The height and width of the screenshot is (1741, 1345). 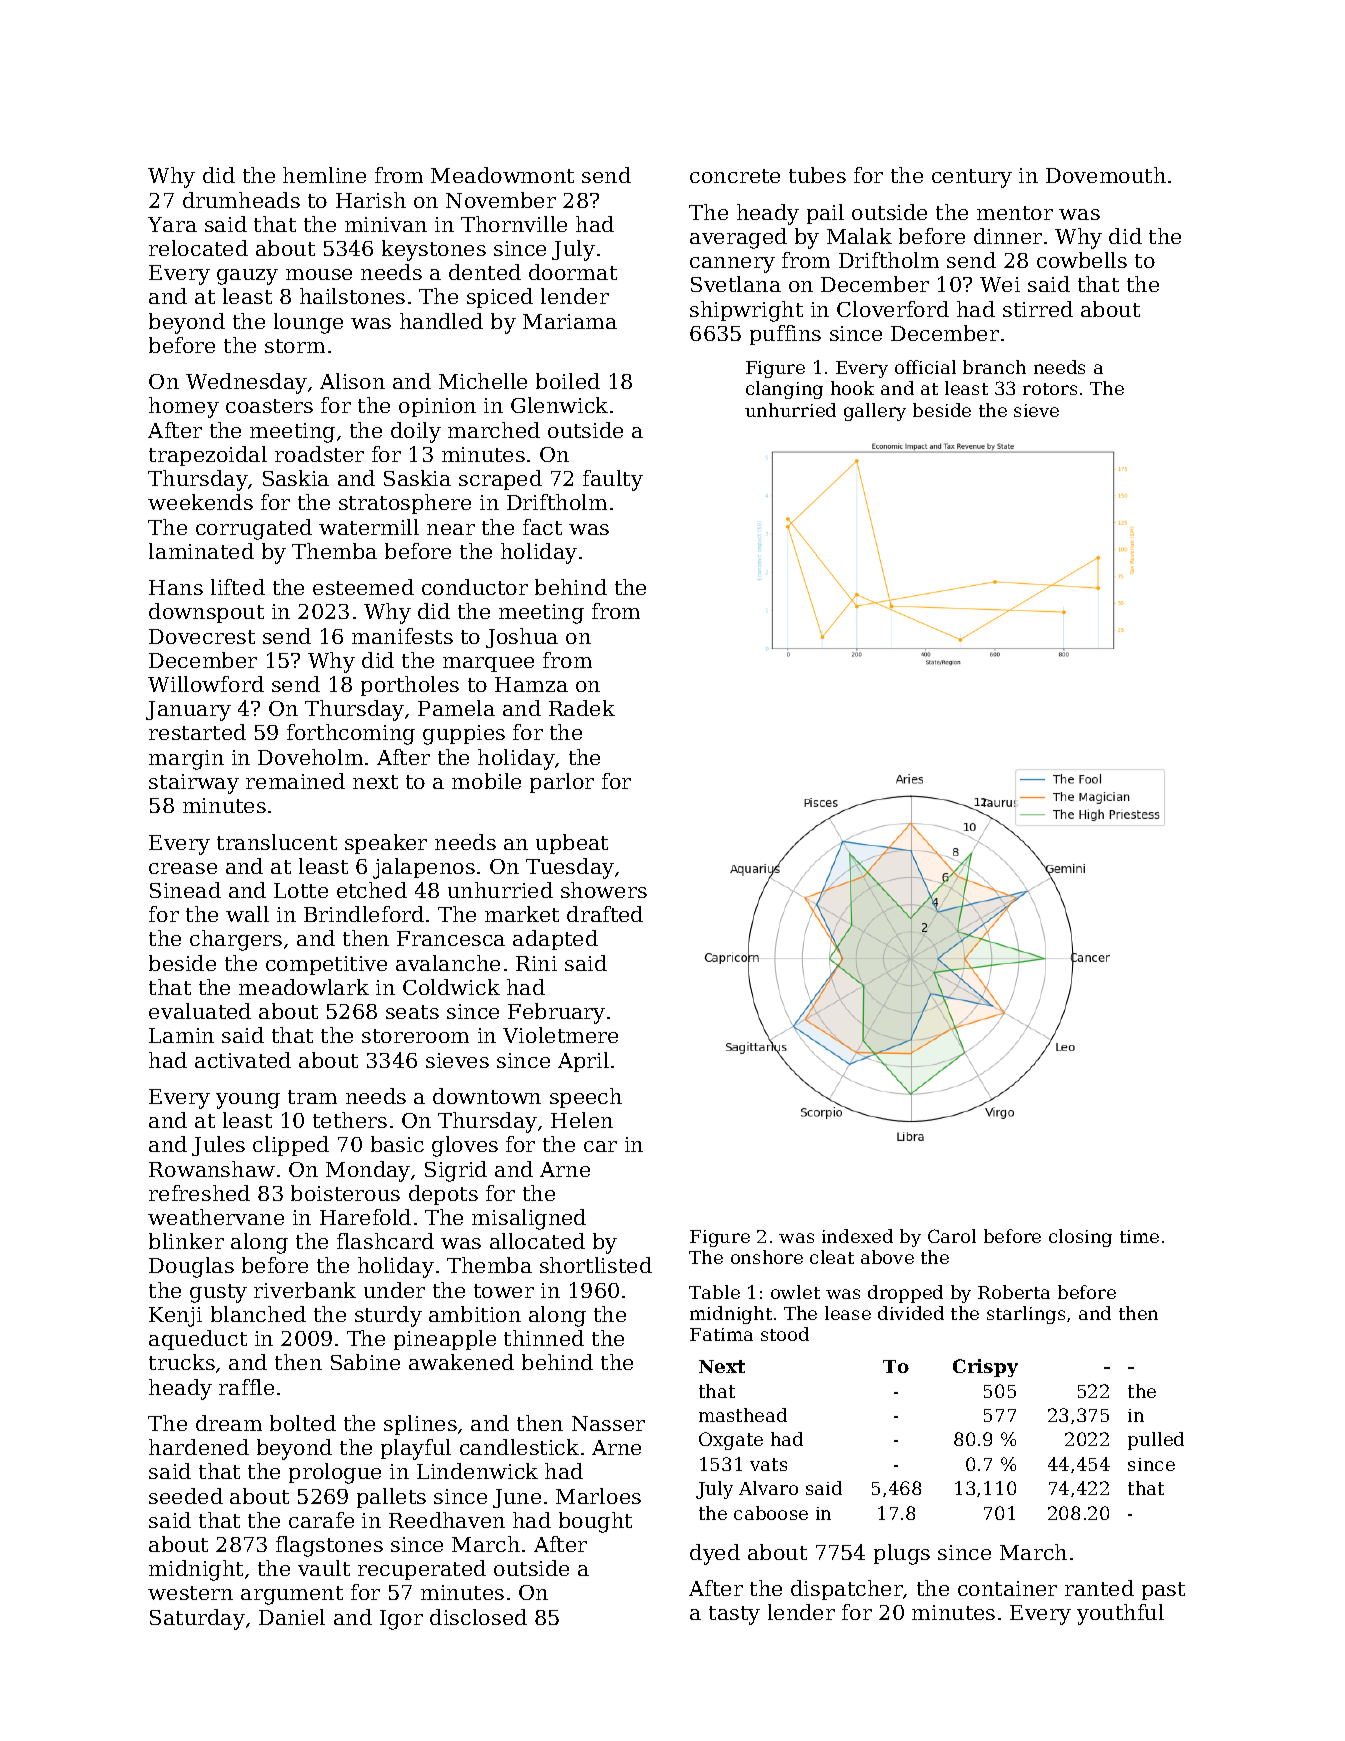 What do you see at coordinates (562, 783) in the screenshot?
I see `parlor` at bounding box center [562, 783].
